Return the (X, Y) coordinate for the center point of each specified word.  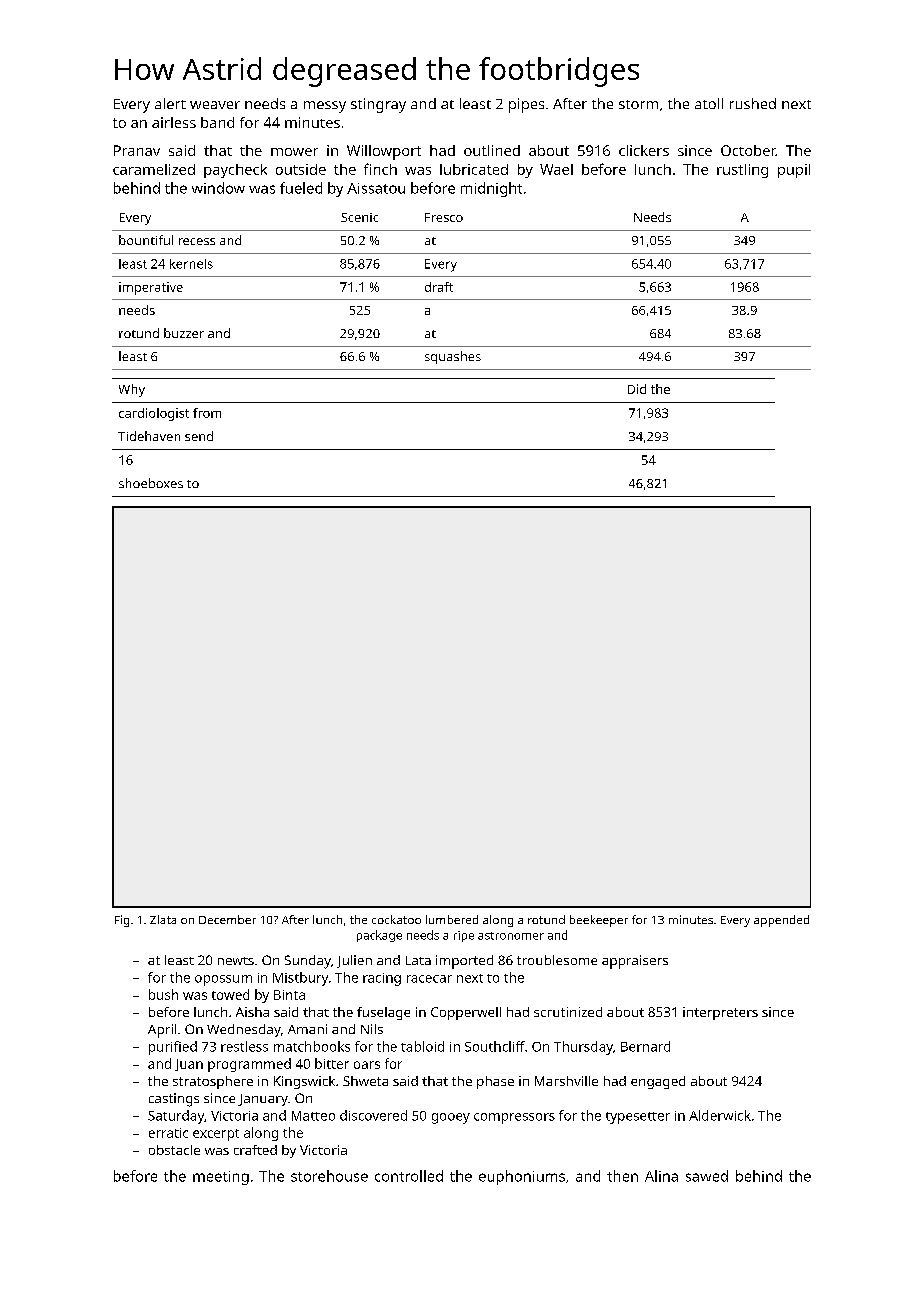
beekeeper (599, 921)
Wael (556, 169)
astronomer (511, 936)
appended (781, 921)
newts (236, 961)
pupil (794, 171)
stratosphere (213, 1082)
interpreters (720, 1013)
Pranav (137, 150)
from (207, 413)
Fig (122, 921)
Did (637, 389)
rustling (742, 171)
